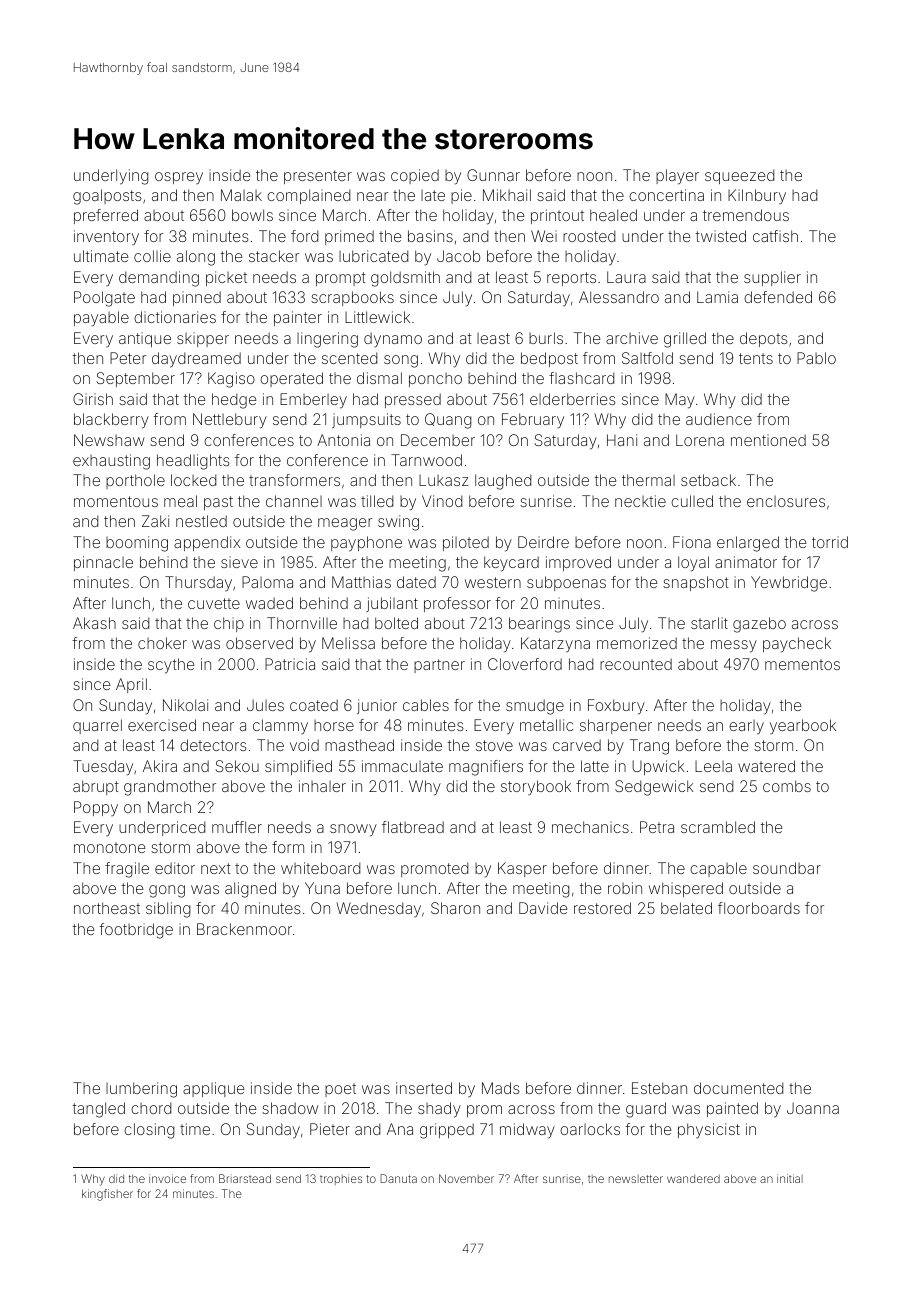 The height and width of the image is (1308, 924). What do you see at coordinates (493, 175) in the image?
I see `Gunnar` at bounding box center [493, 175].
